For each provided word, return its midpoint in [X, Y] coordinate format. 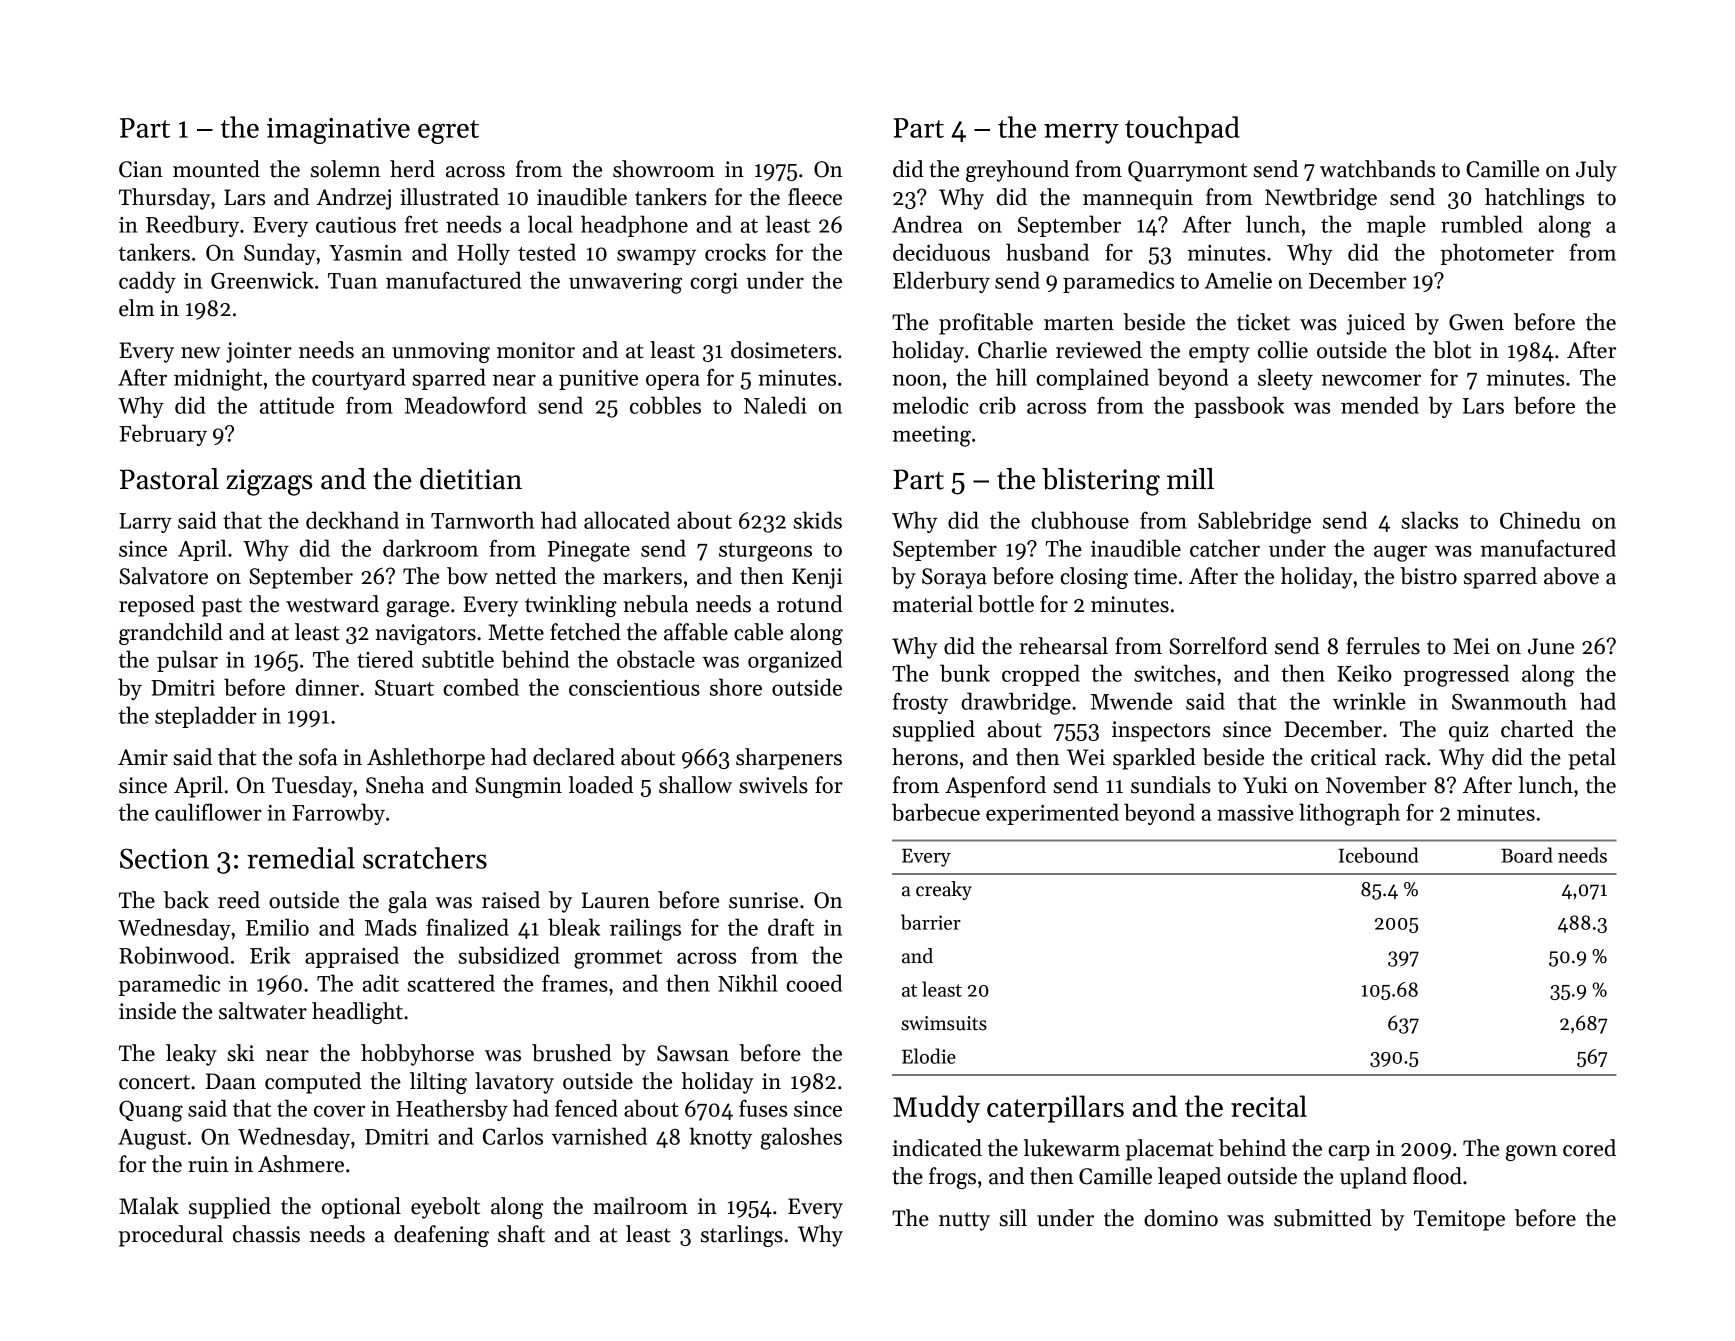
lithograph [1349, 814]
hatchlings [1534, 199]
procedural [171, 1236]
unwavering [625, 283]
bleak [574, 927]
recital [1269, 1106]
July [1596, 171]
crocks [735, 252]
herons [925, 757]
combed [481, 687]
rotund [810, 604]
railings [645, 929]
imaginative [338, 131]
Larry [145, 523]
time [1155, 576]
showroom [664, 169]
